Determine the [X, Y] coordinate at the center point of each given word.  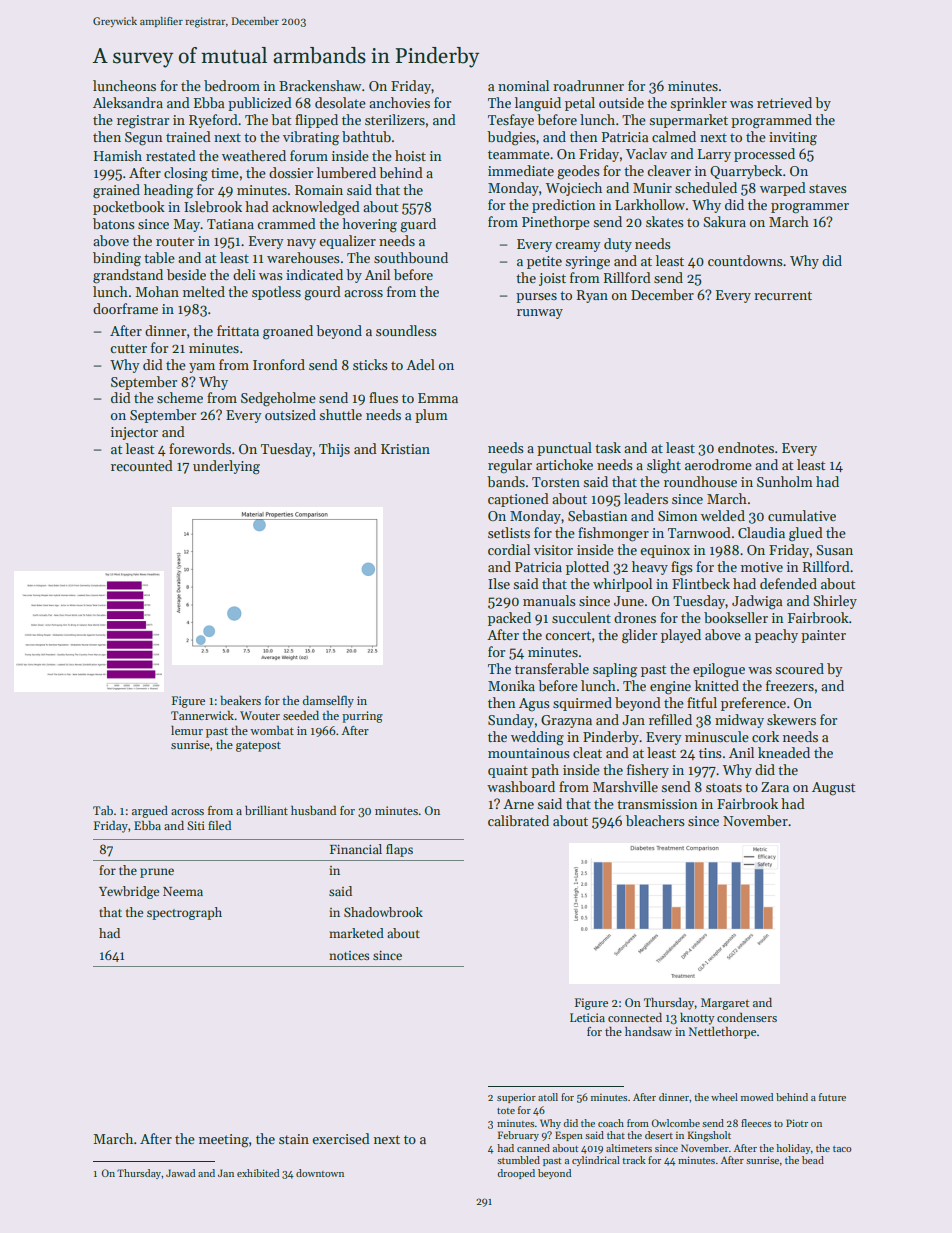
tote [506, 1111]
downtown [320, 1173]
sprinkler [699, 104]
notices [349, 955]
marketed [356, 933]
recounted [142, 465]
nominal [523, 85]
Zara [775, 787]
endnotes [746, 447]
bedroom [232, 85]
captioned [518, 500]
